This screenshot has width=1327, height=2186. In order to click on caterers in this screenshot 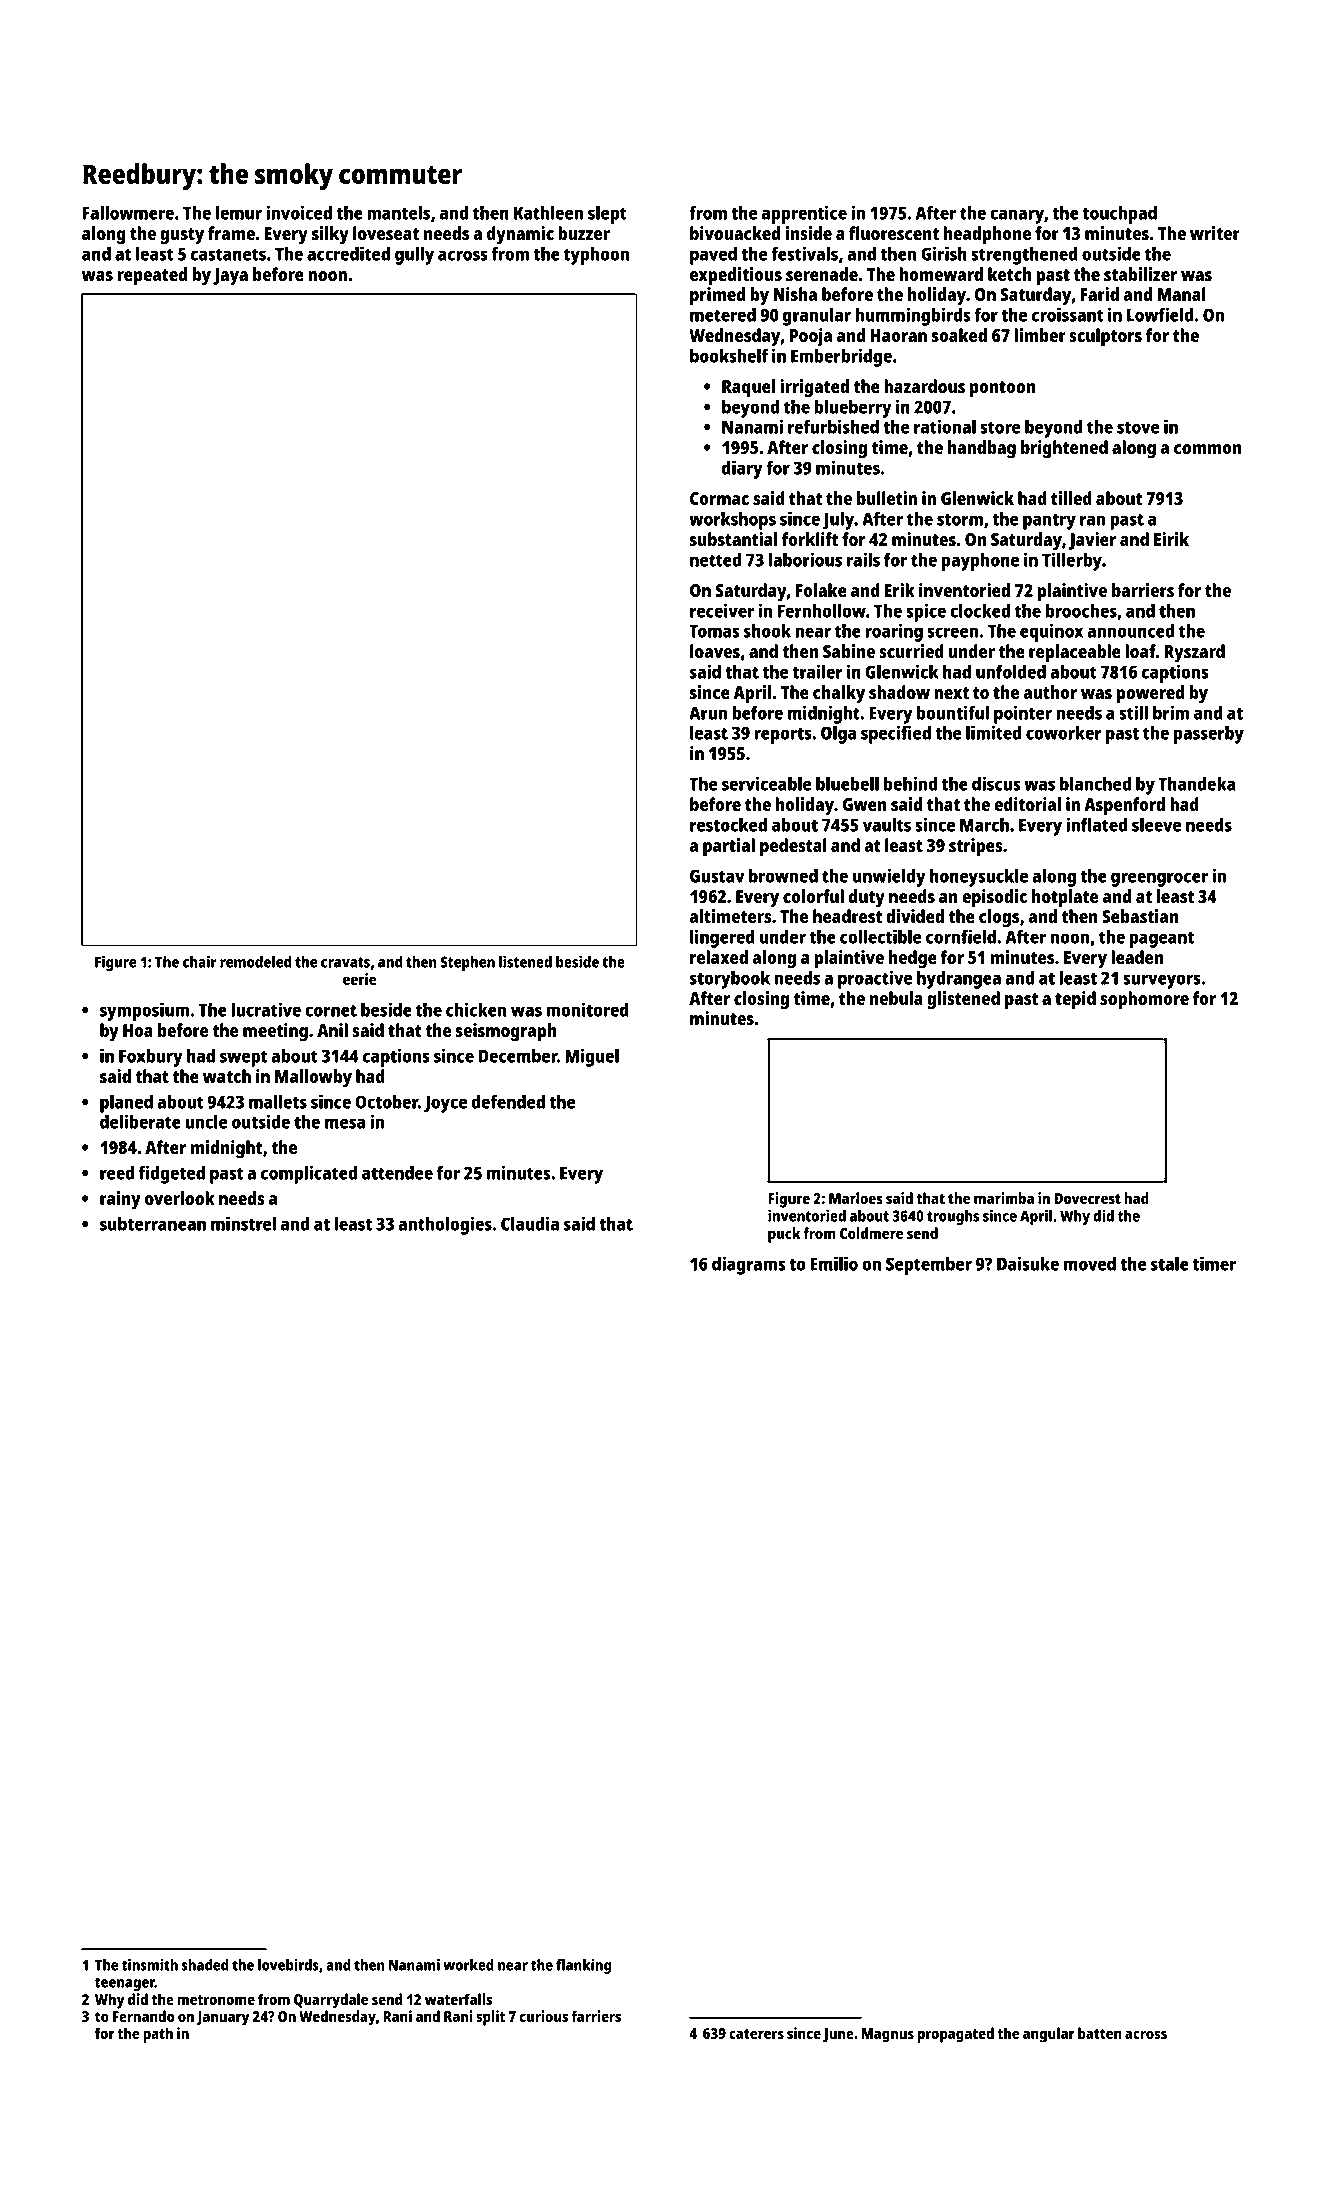, I will do `click(756, 2034)`.
